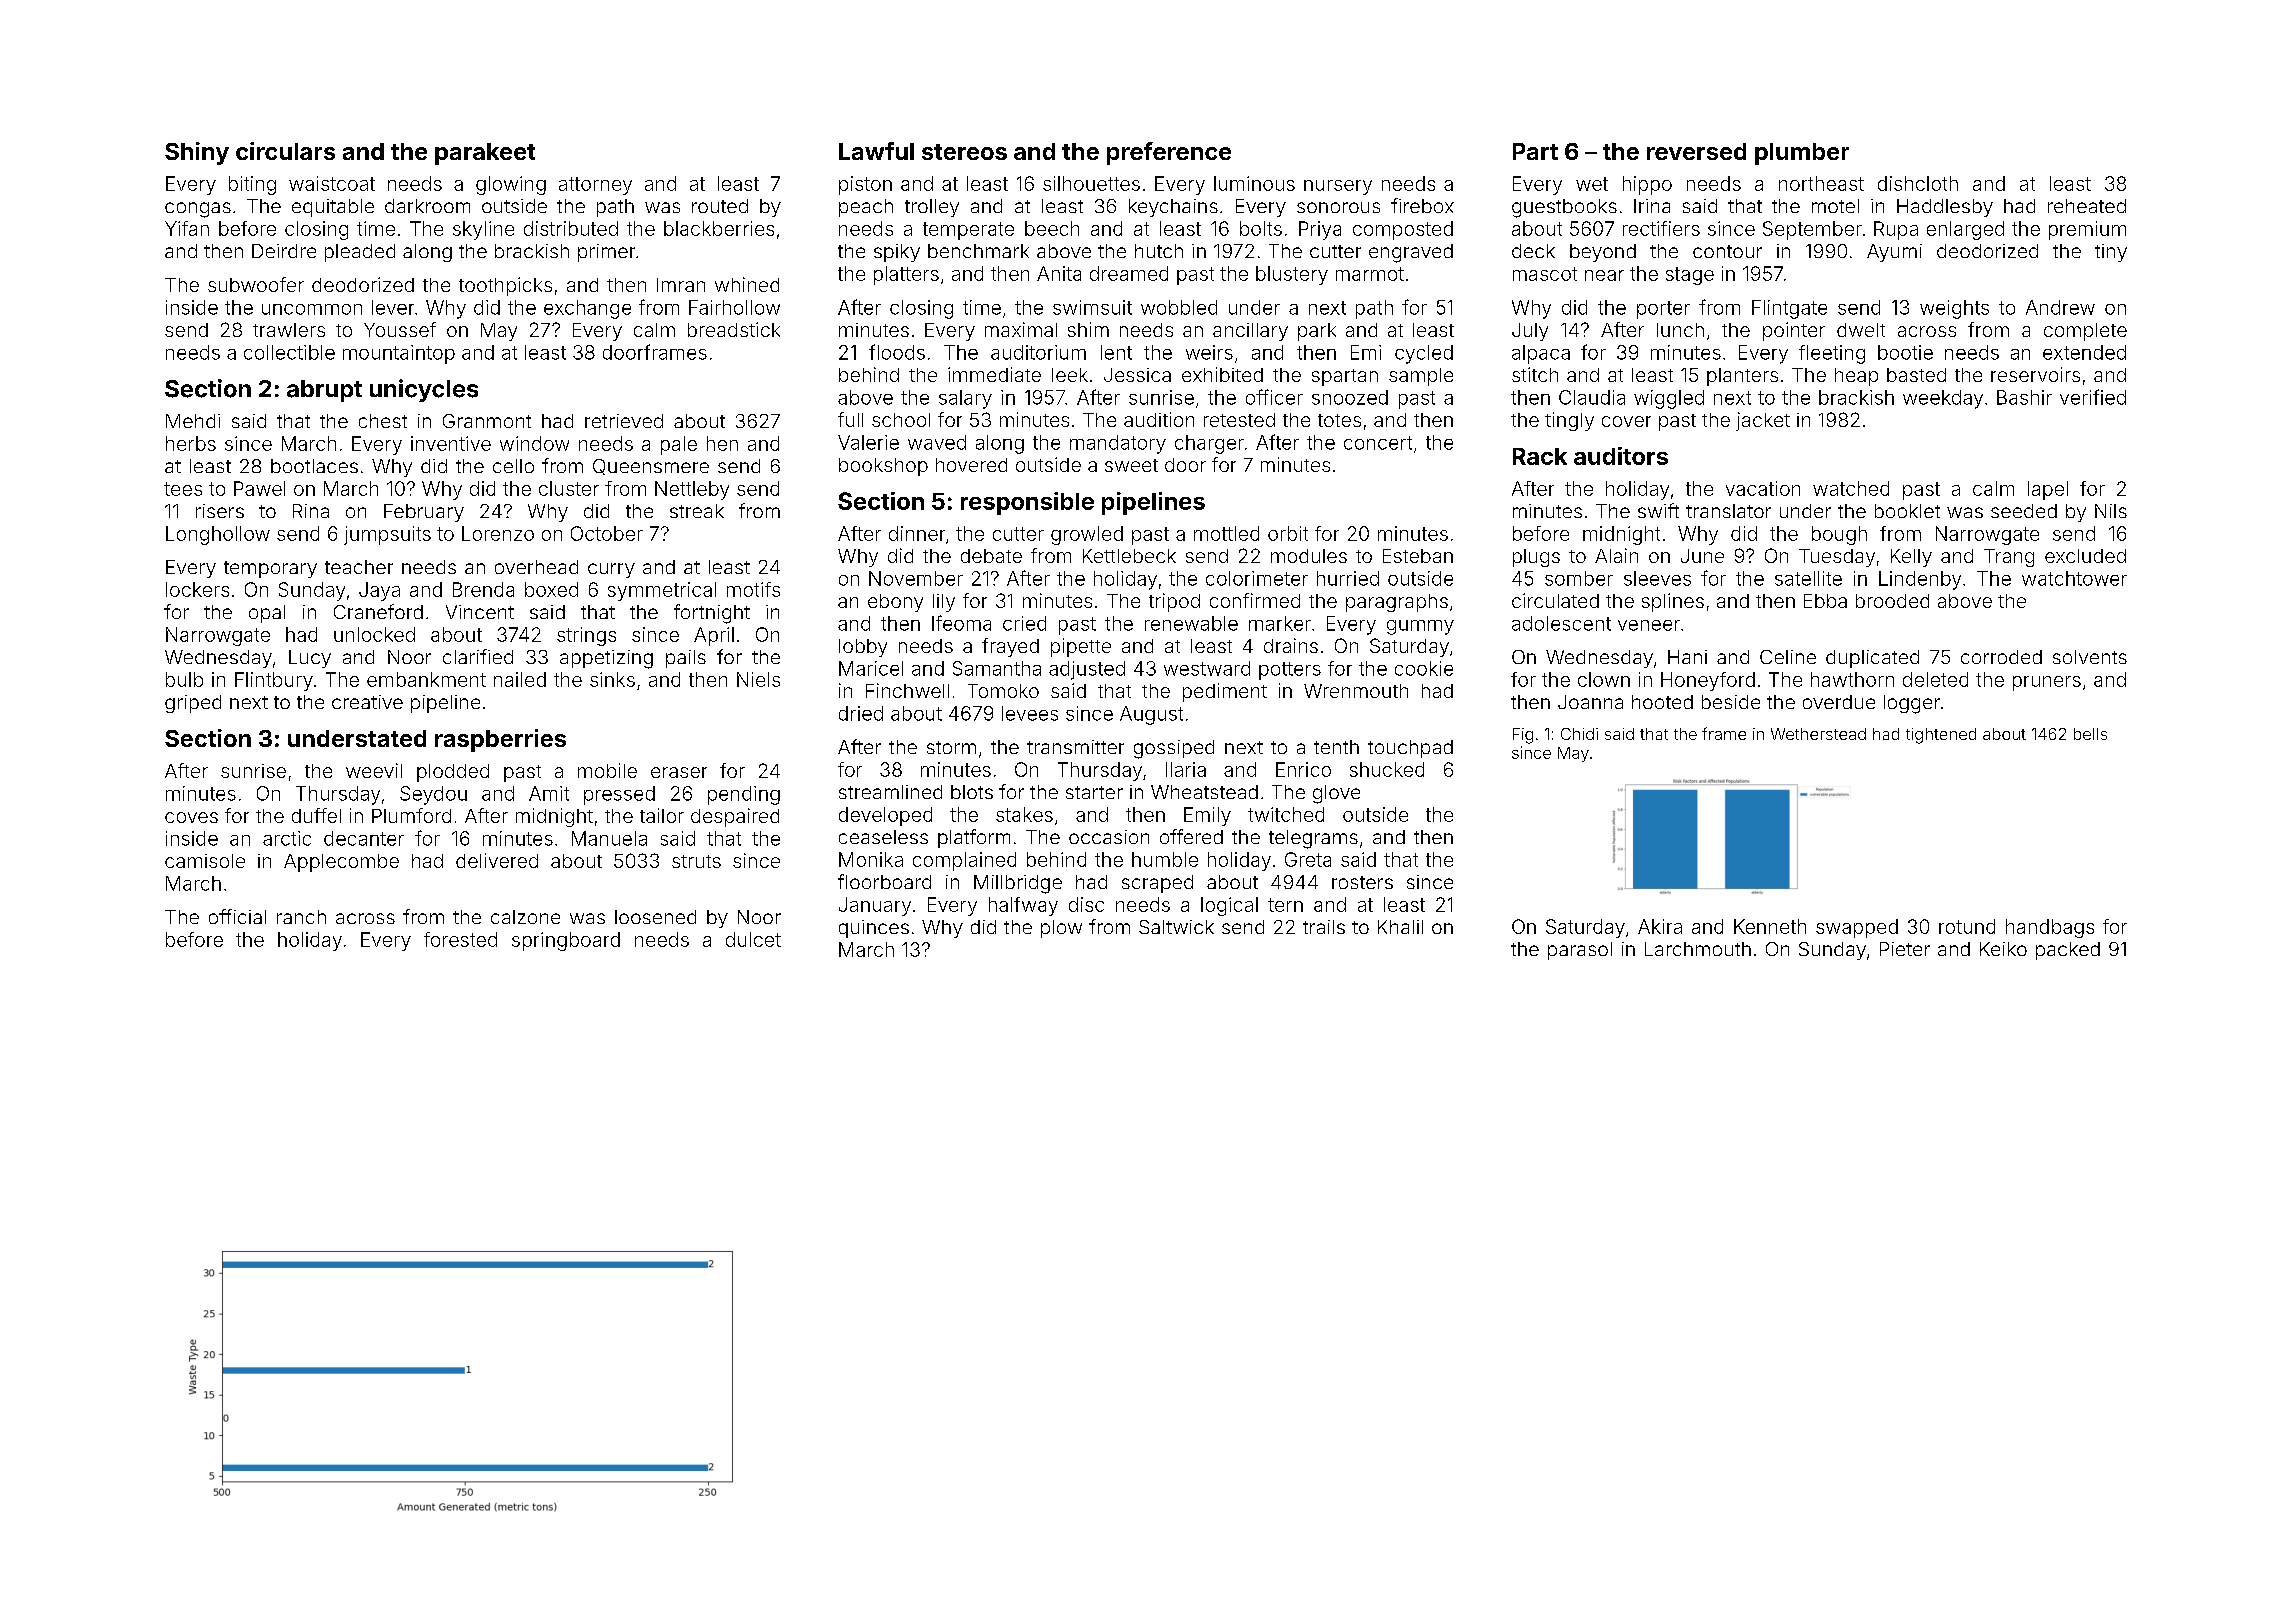 The image size is (2292, 1620). Describe the element at coordinates (1616, 555) in the page. I see `Alain` at that location.
